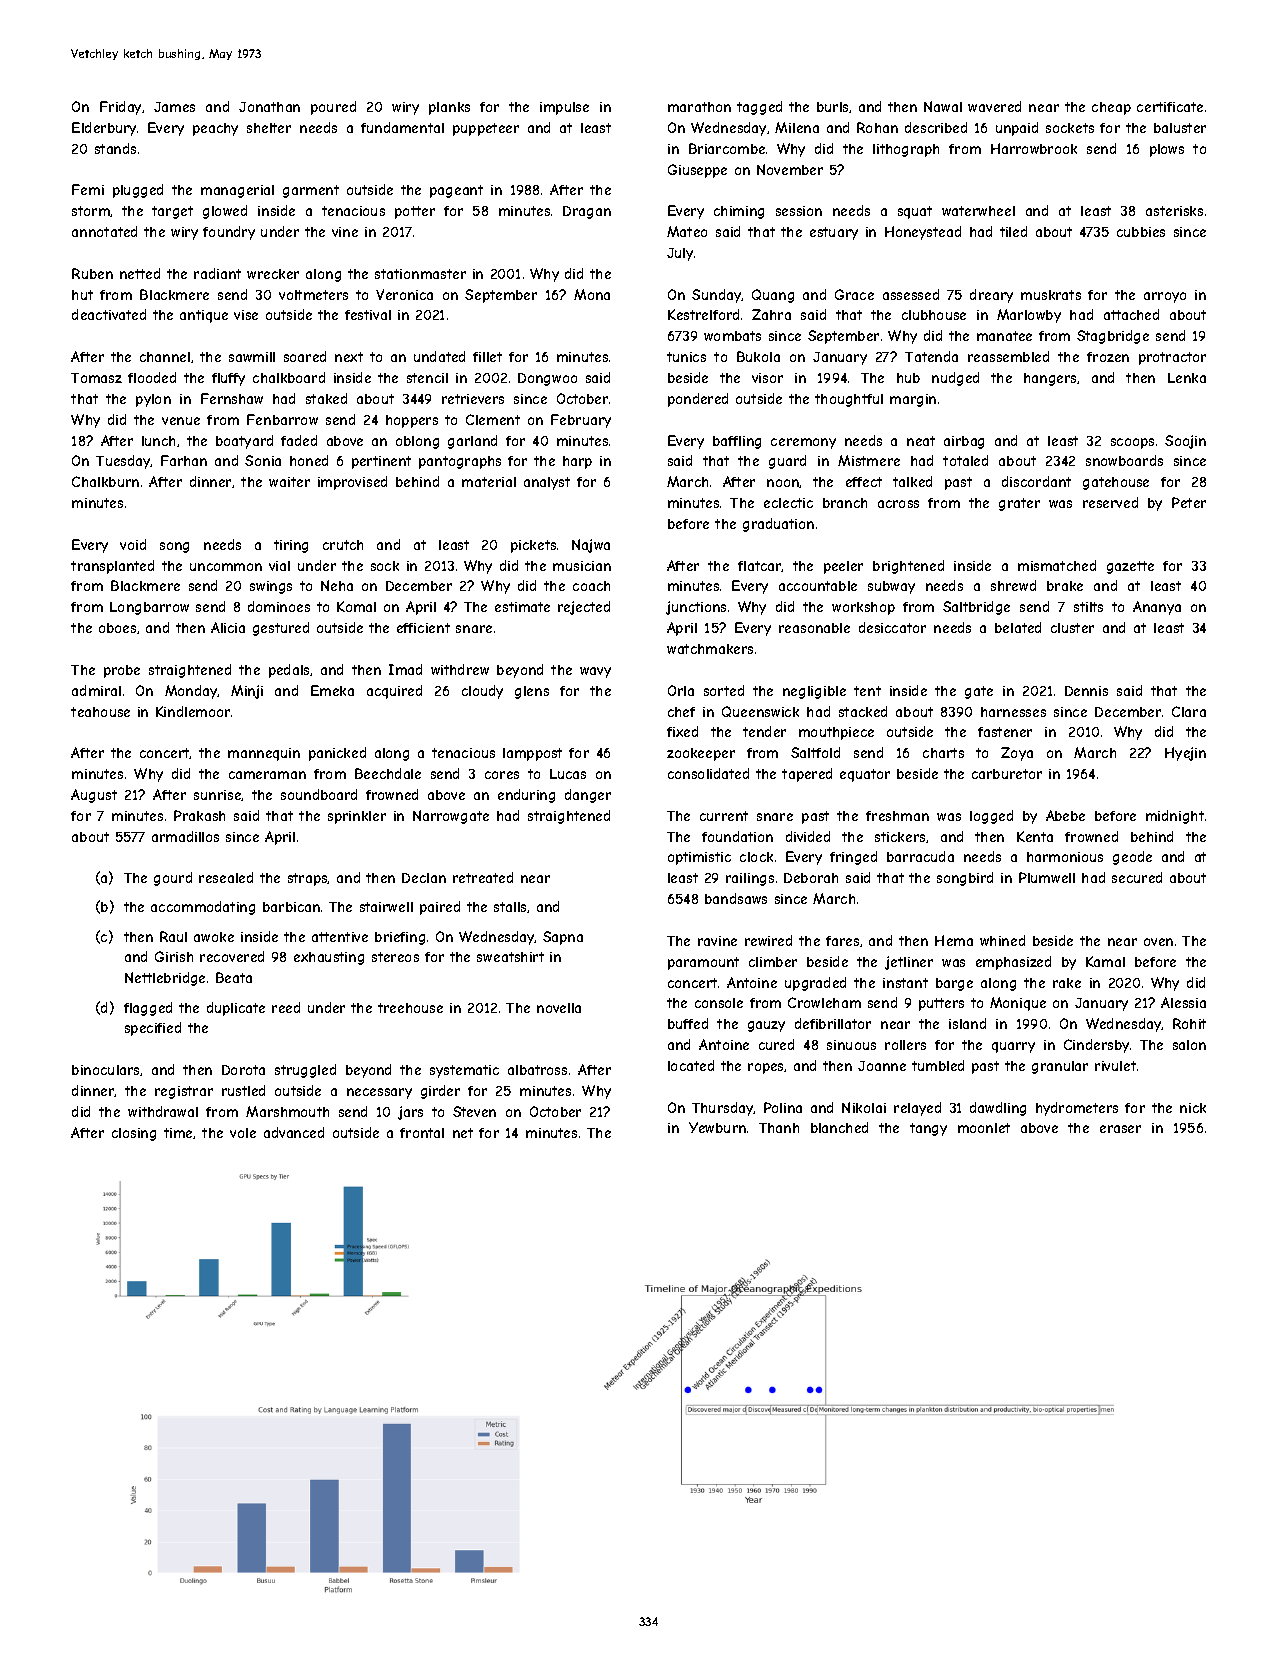  I want to click on frontal, so click(422, 1133).
